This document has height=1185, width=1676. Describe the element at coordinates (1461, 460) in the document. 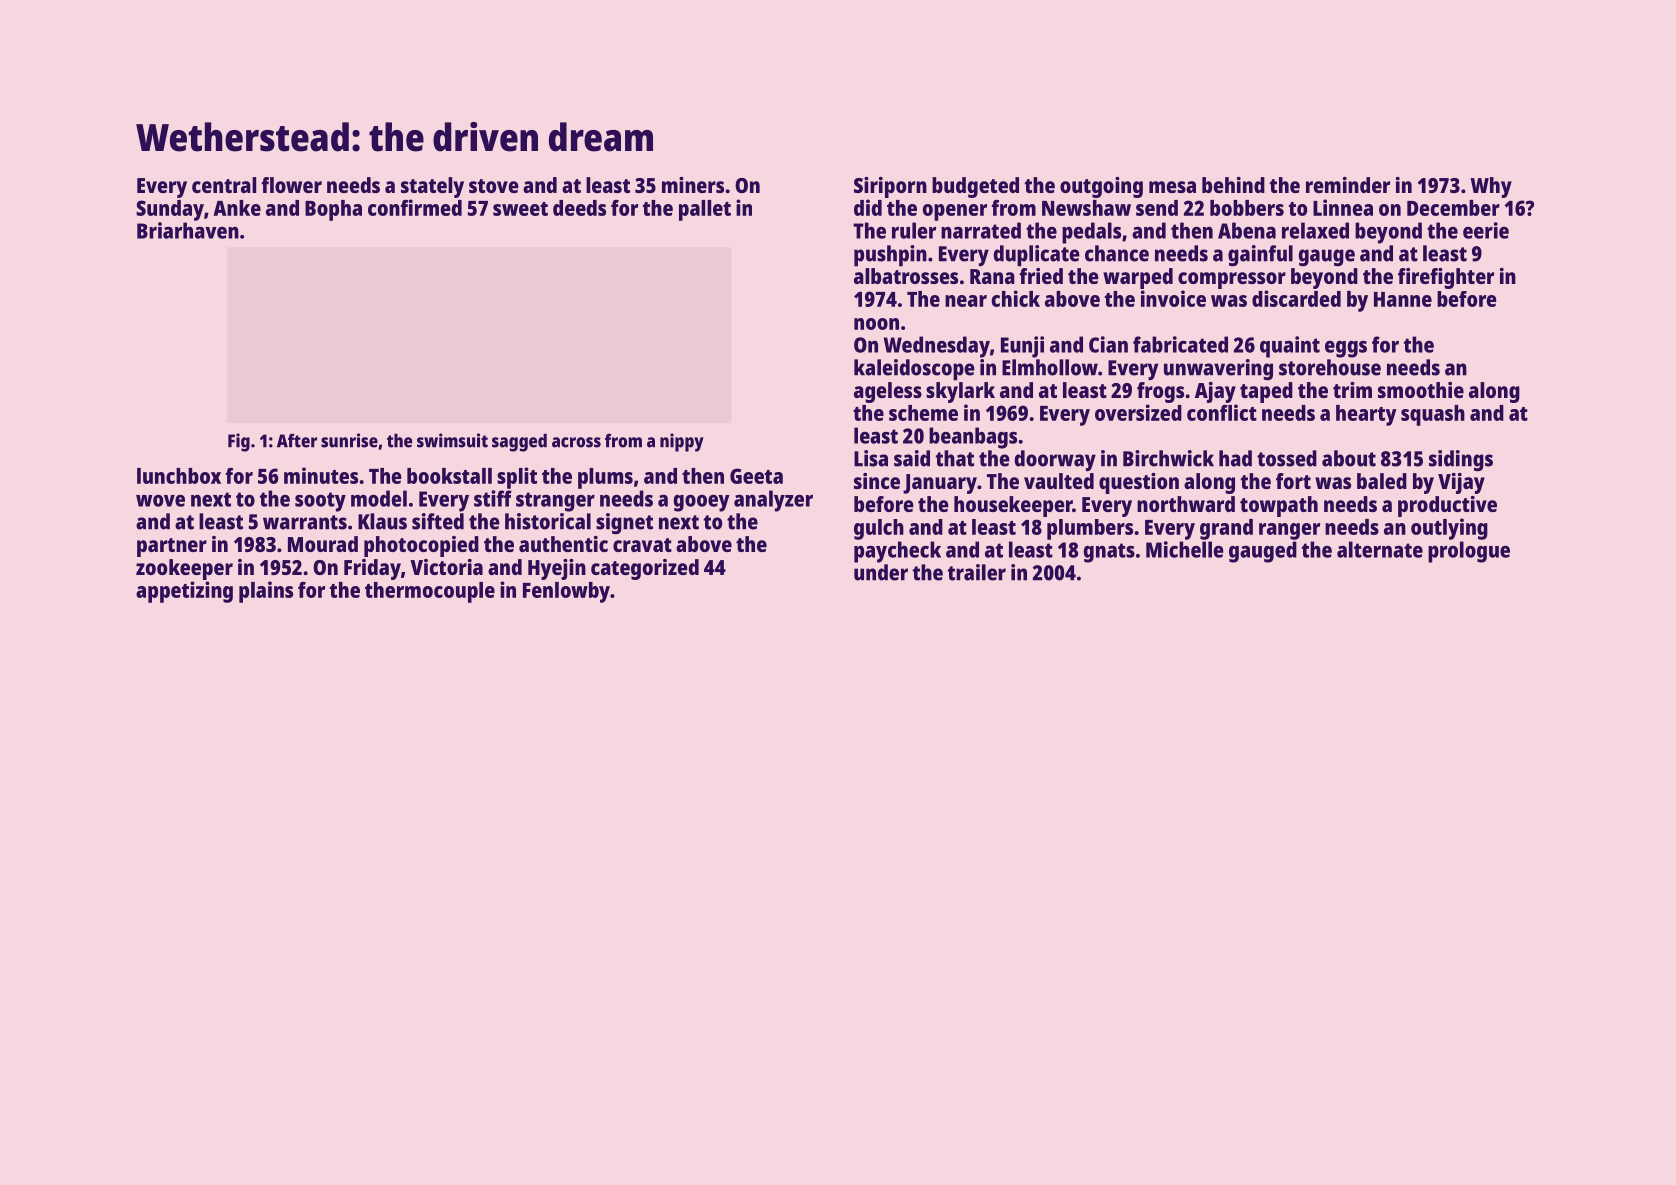

I see `sidings` at that location.
